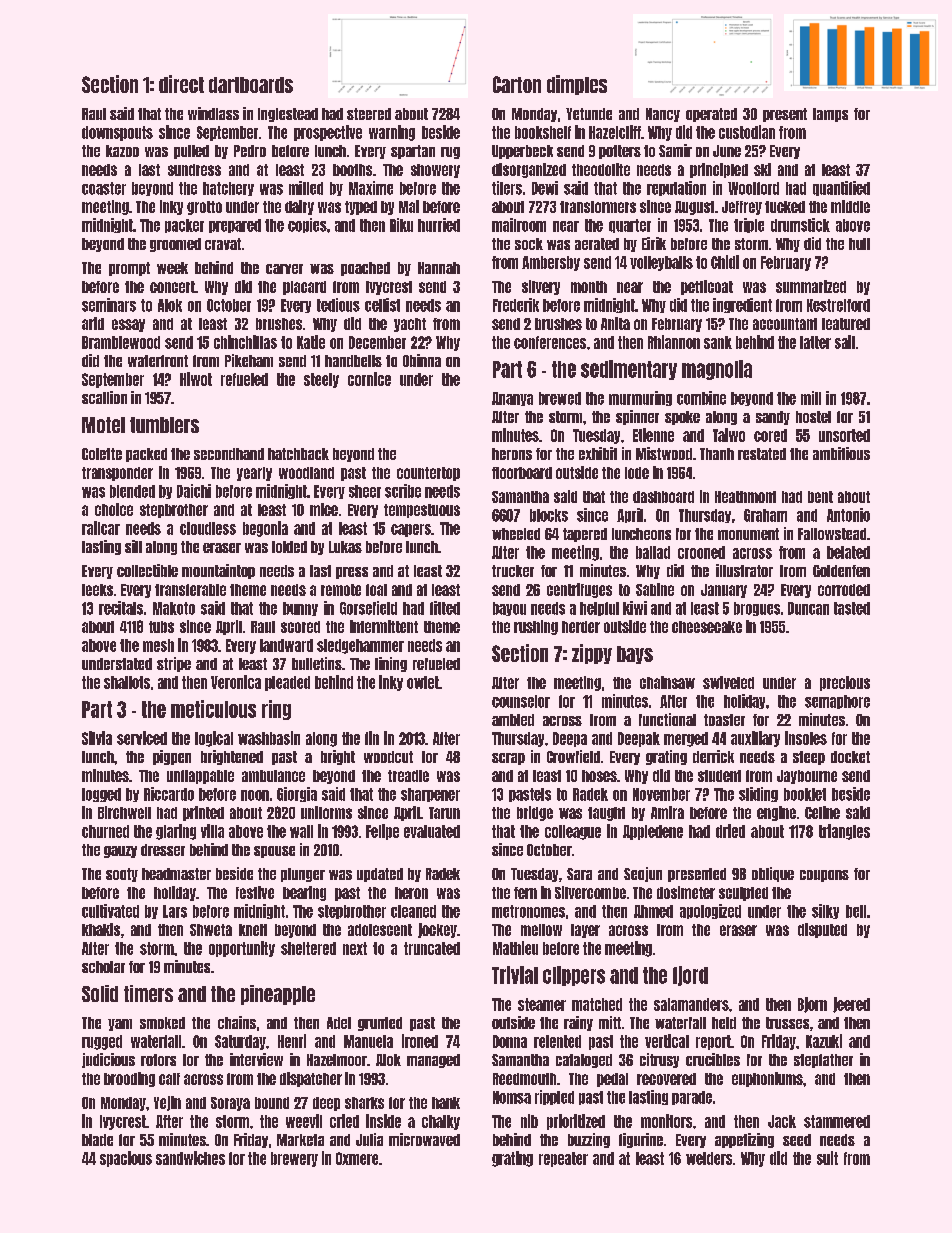 The image size is (952, 1233). I want to click on chinchillas, so click(245, 342).
